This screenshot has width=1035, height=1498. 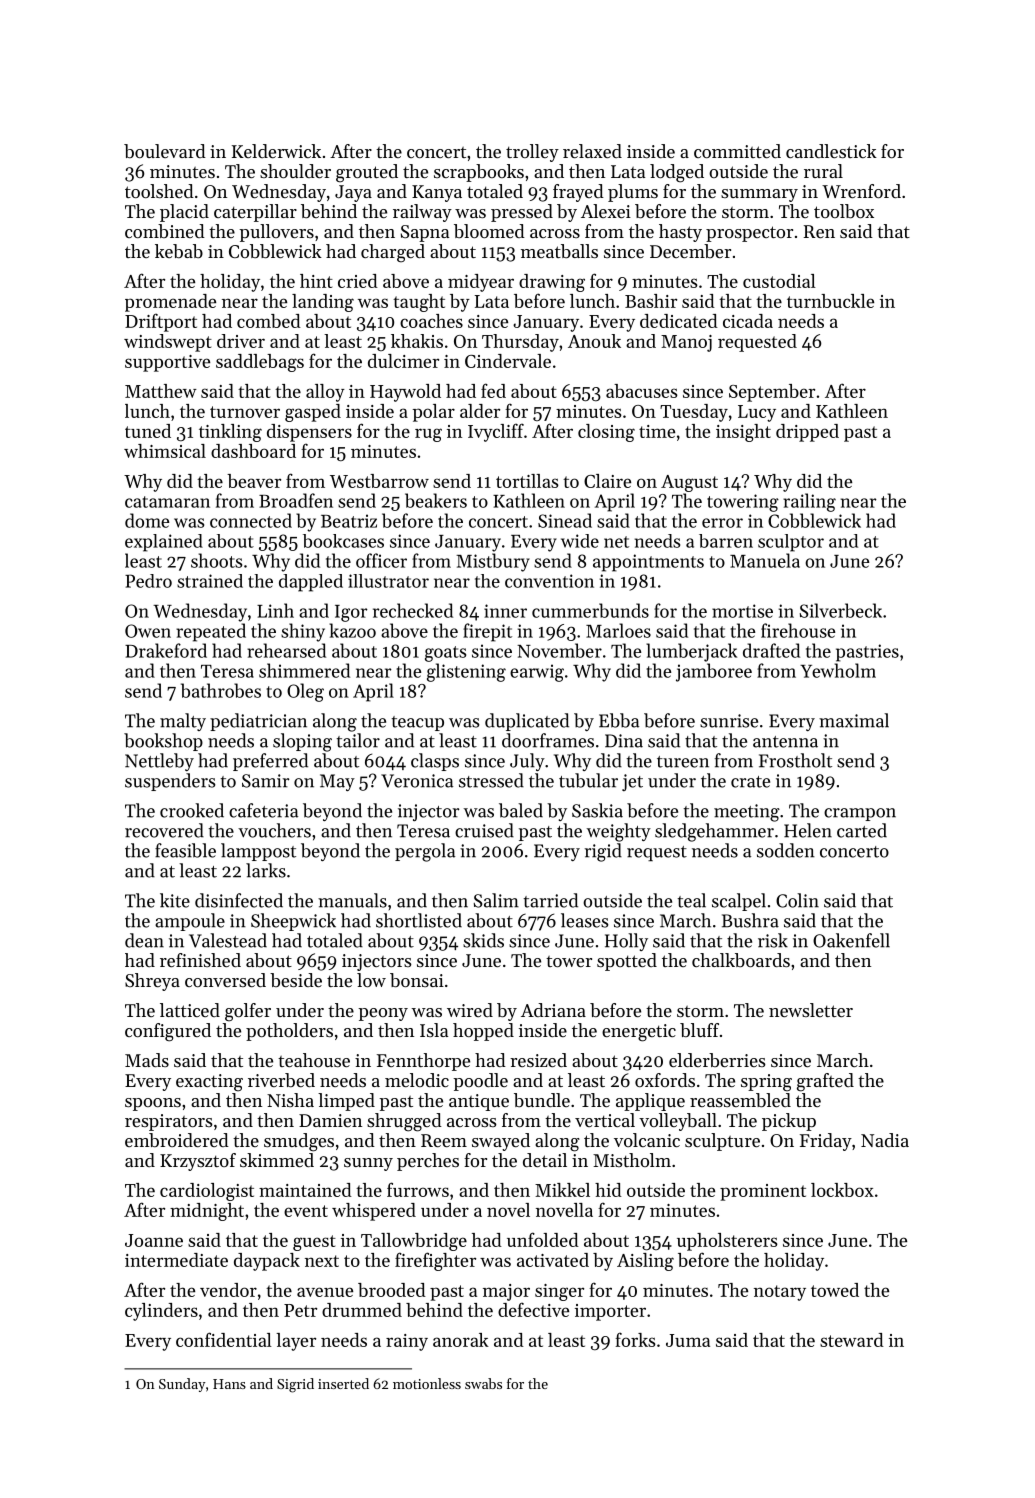 What do you see at coordinates (493, 390) in the screenshot?
I see `fed` at bounding box center [493, 390].
